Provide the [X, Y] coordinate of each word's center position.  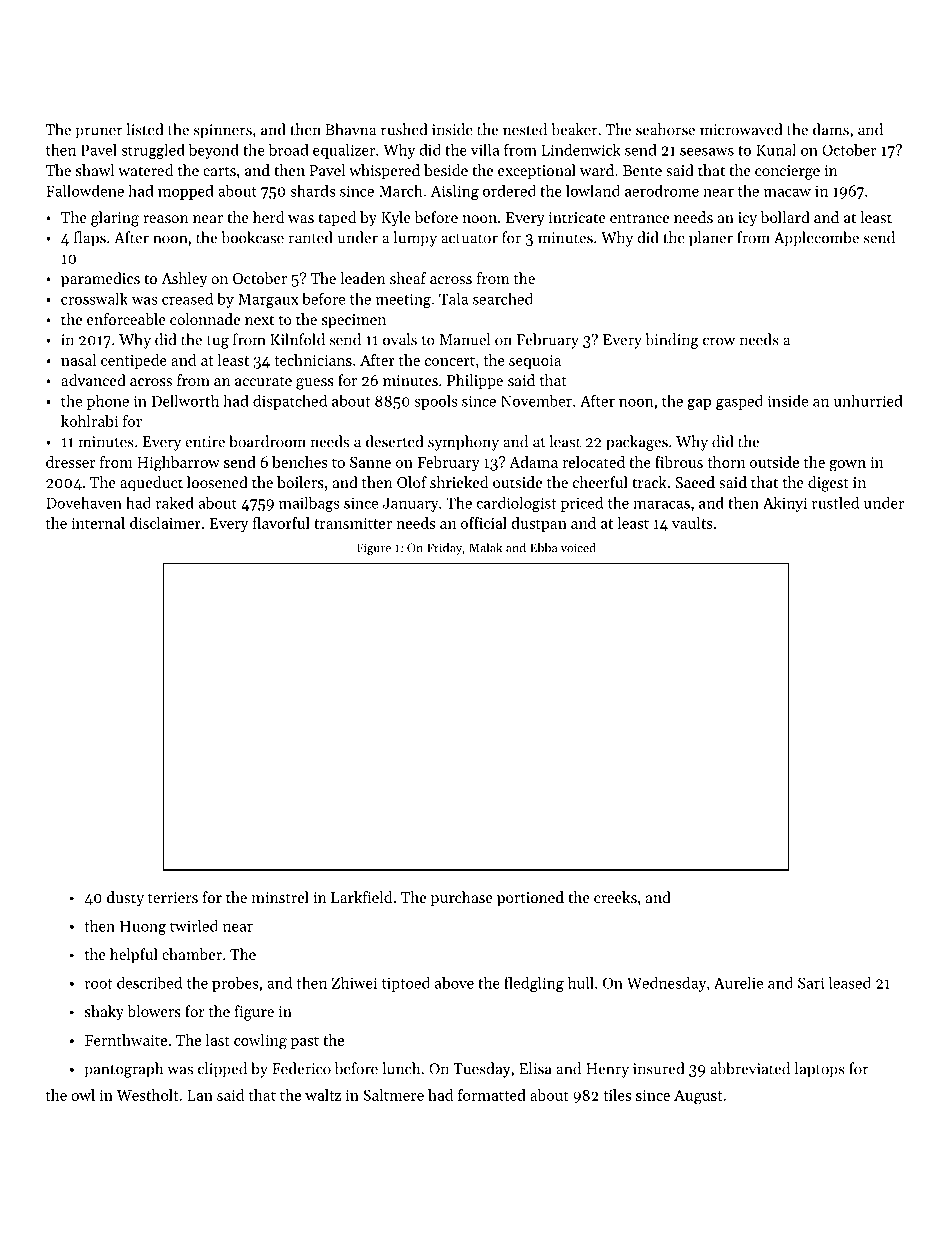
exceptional [537, 171]
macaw [787, 193]
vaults [692, 523]
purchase [462, 898]
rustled [835, 502]
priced [582, 504]
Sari [811, 983]
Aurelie [738, 983]
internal [98, 523]
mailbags [309, 504]
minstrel [280, 897]
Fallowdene [85, 190]
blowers [154, 1011]
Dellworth [185, 400]
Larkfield [361, 897]
